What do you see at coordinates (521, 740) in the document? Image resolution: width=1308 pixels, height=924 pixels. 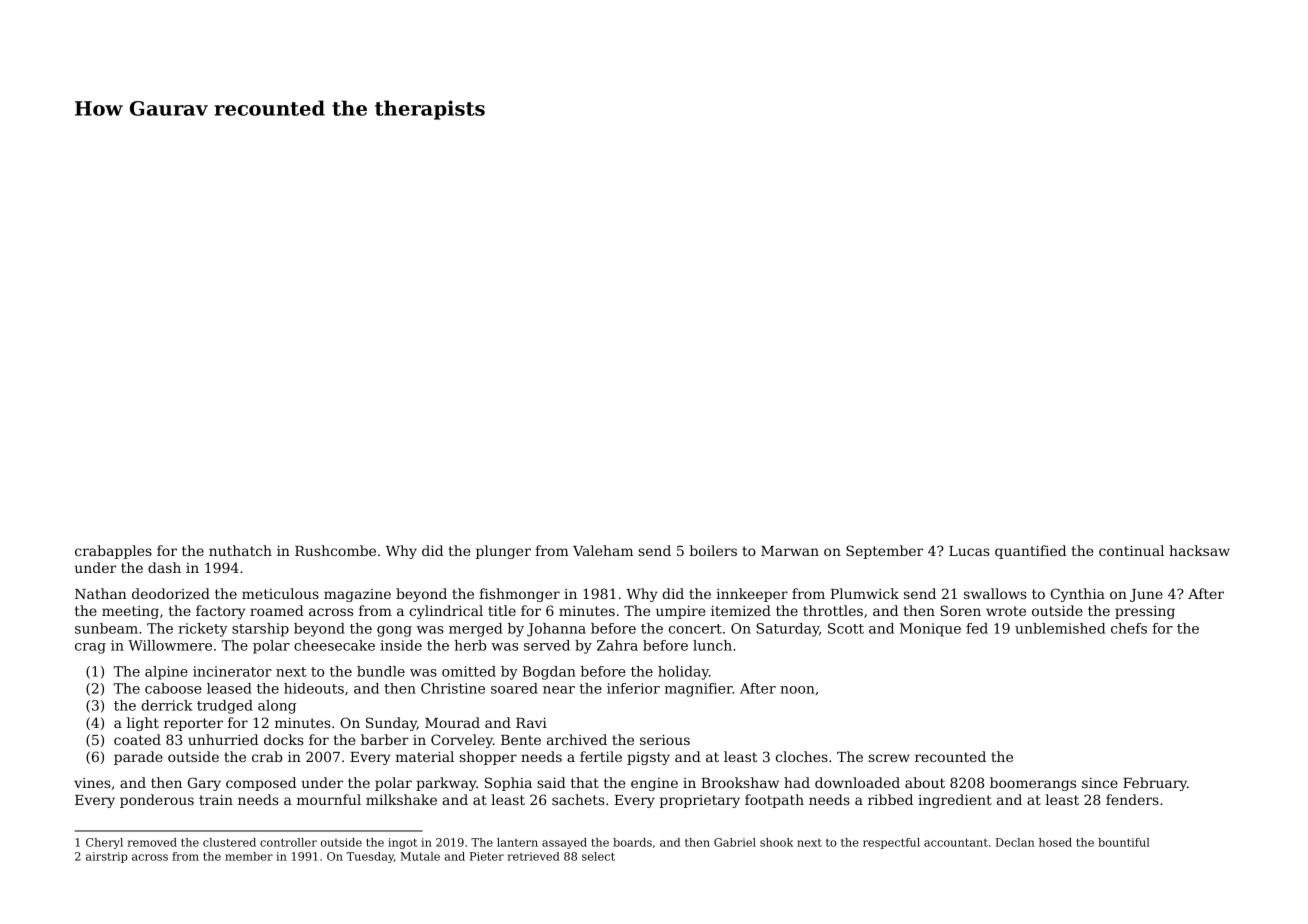 I see `Bente` at bounding box center [521, 740].
